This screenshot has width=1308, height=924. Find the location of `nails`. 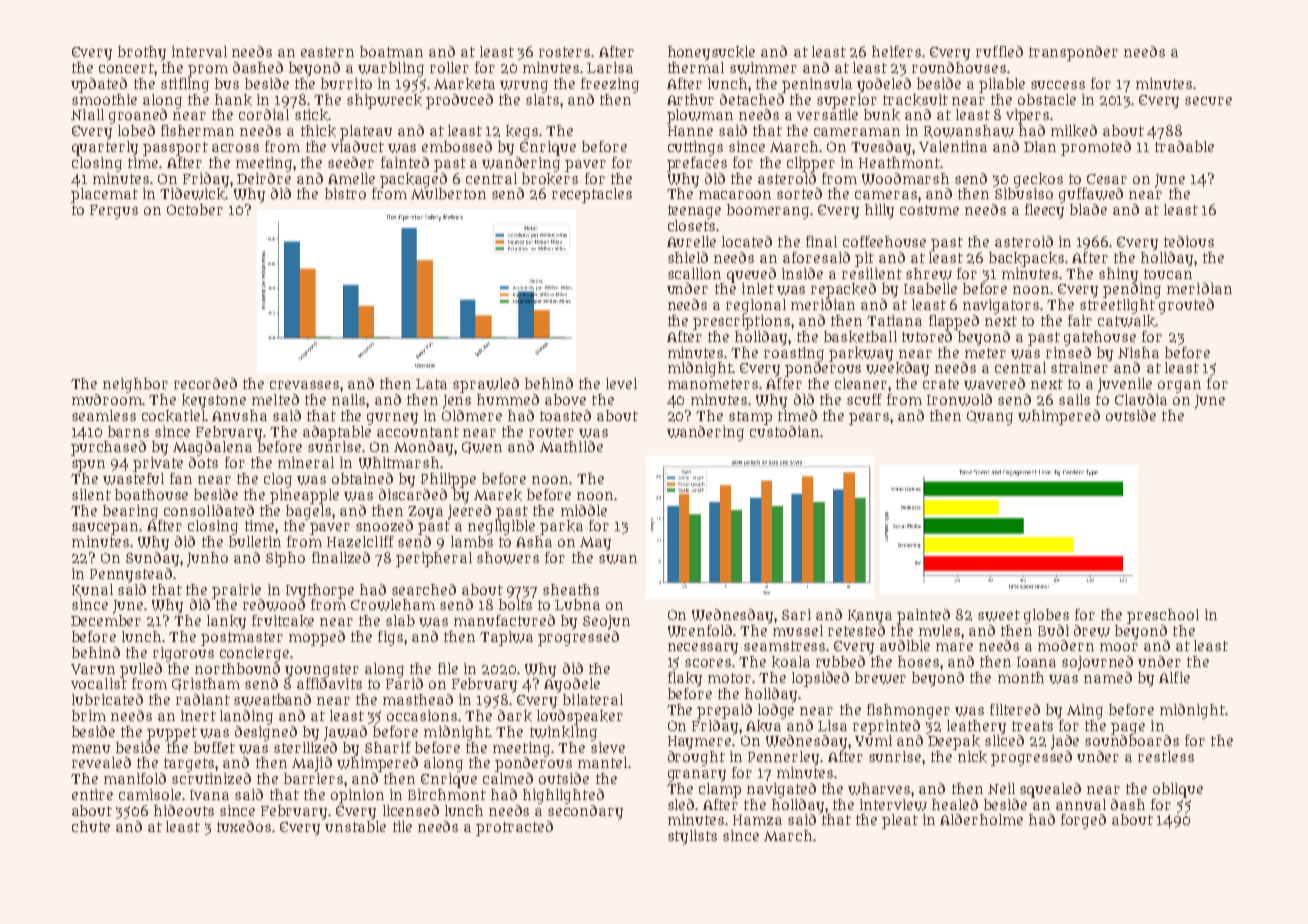

nails is located at coordinates (348, 399).
